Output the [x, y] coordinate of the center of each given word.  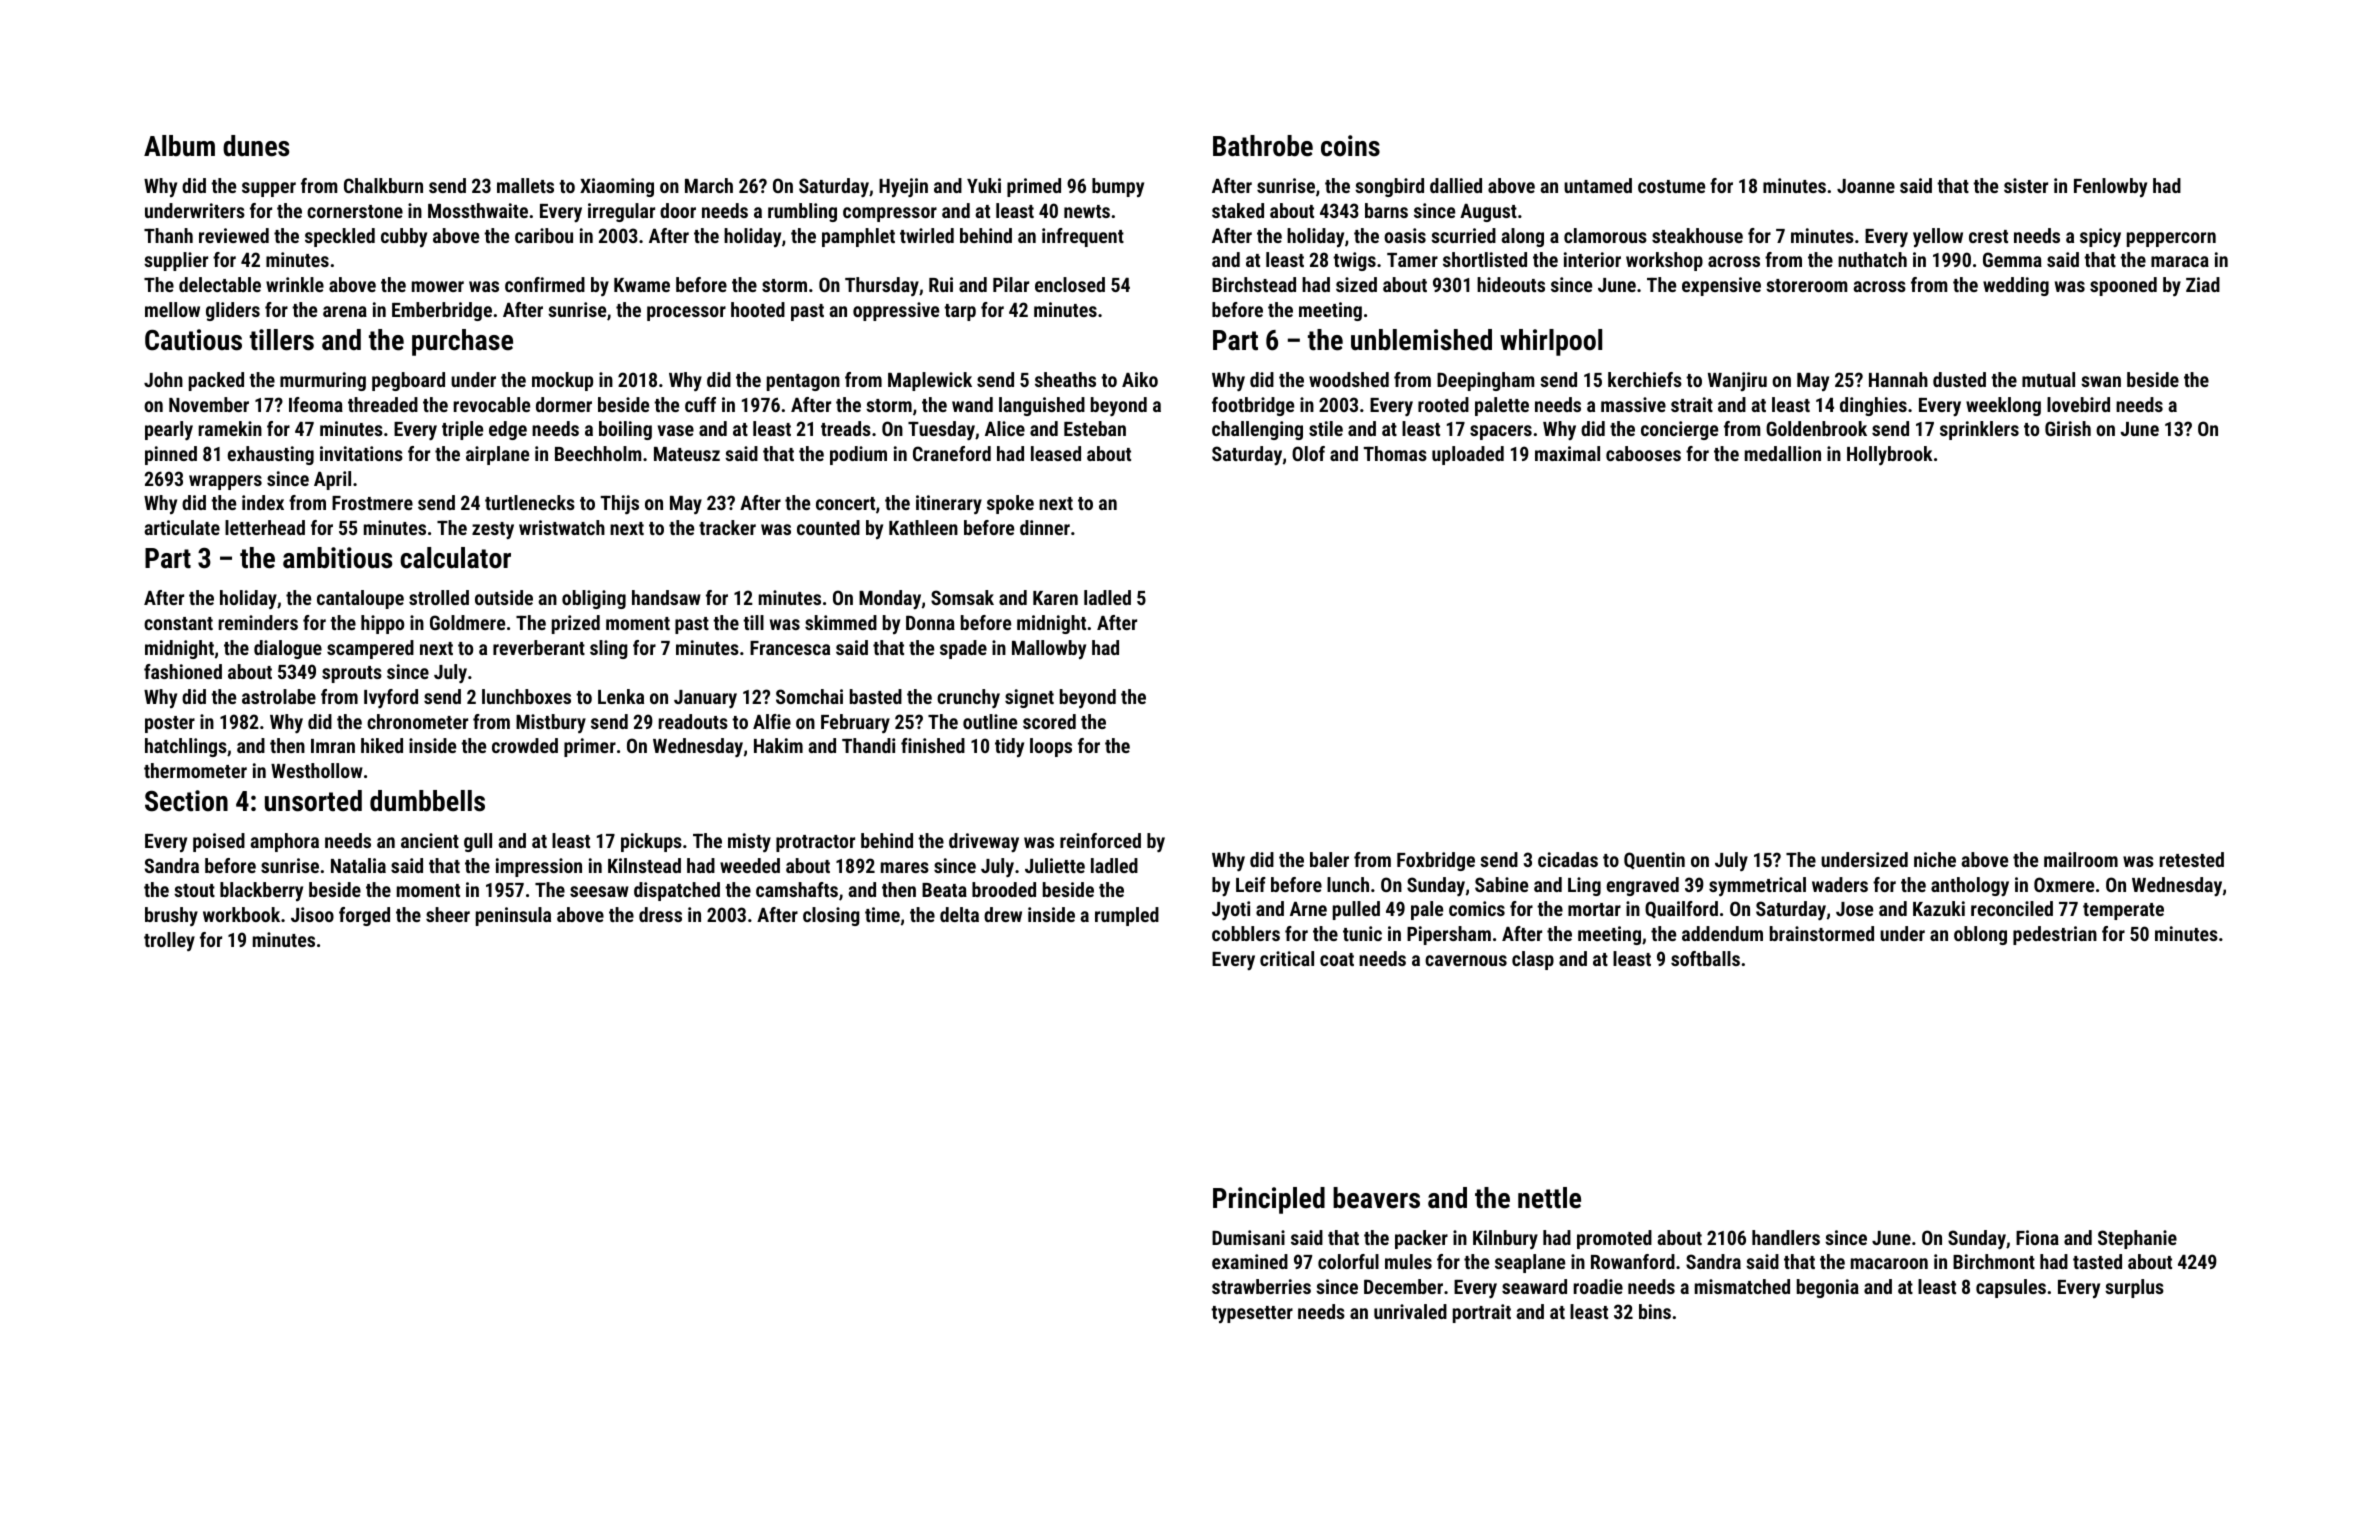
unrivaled [1410, 1311]
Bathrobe [1263, 146]
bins [1655, 1311]
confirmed [545, 284]
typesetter [1252, 1314]
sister [2026, 185]
